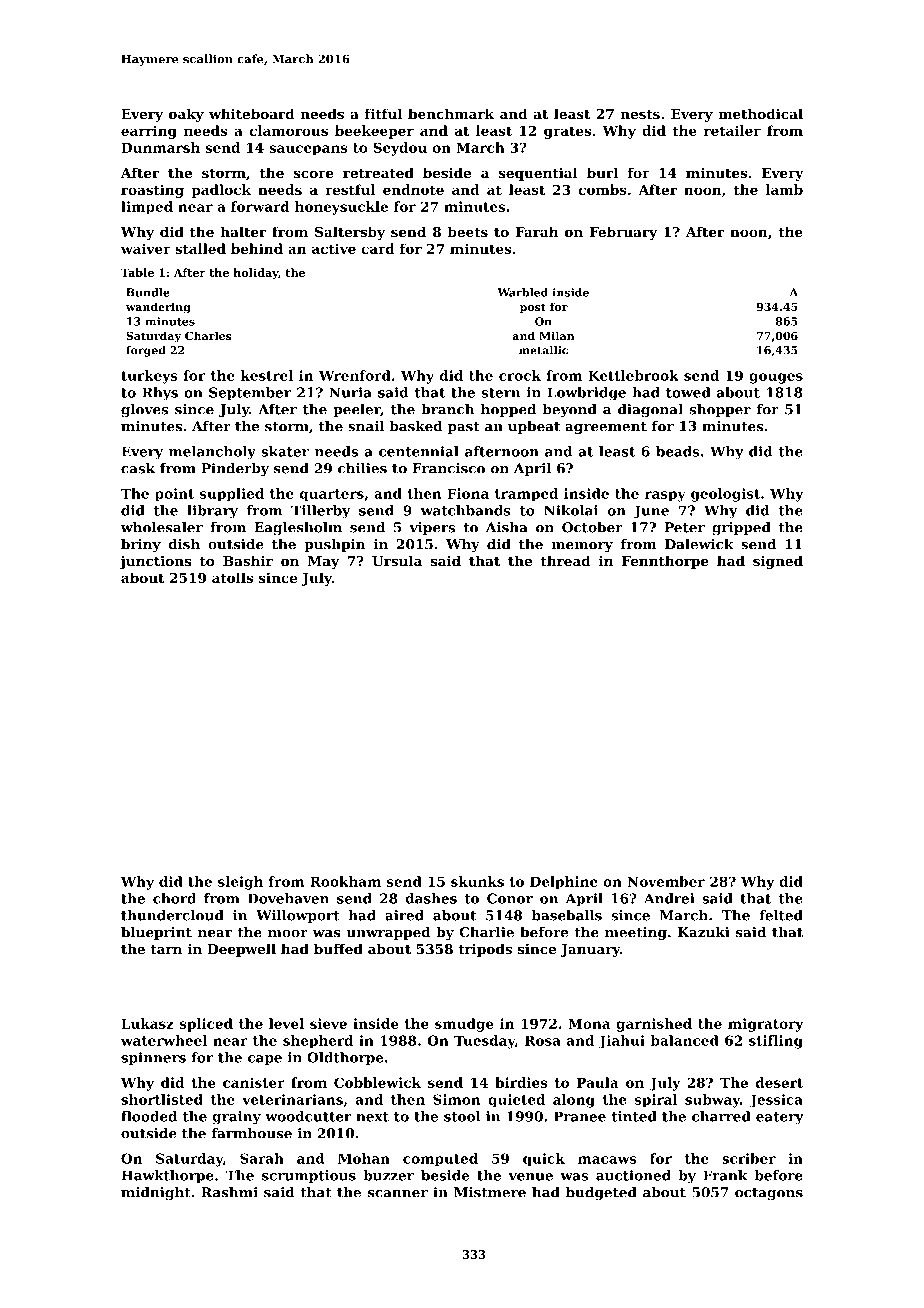 The image size is (924, 1308). I want to click on methodical, so click(760, 113).
